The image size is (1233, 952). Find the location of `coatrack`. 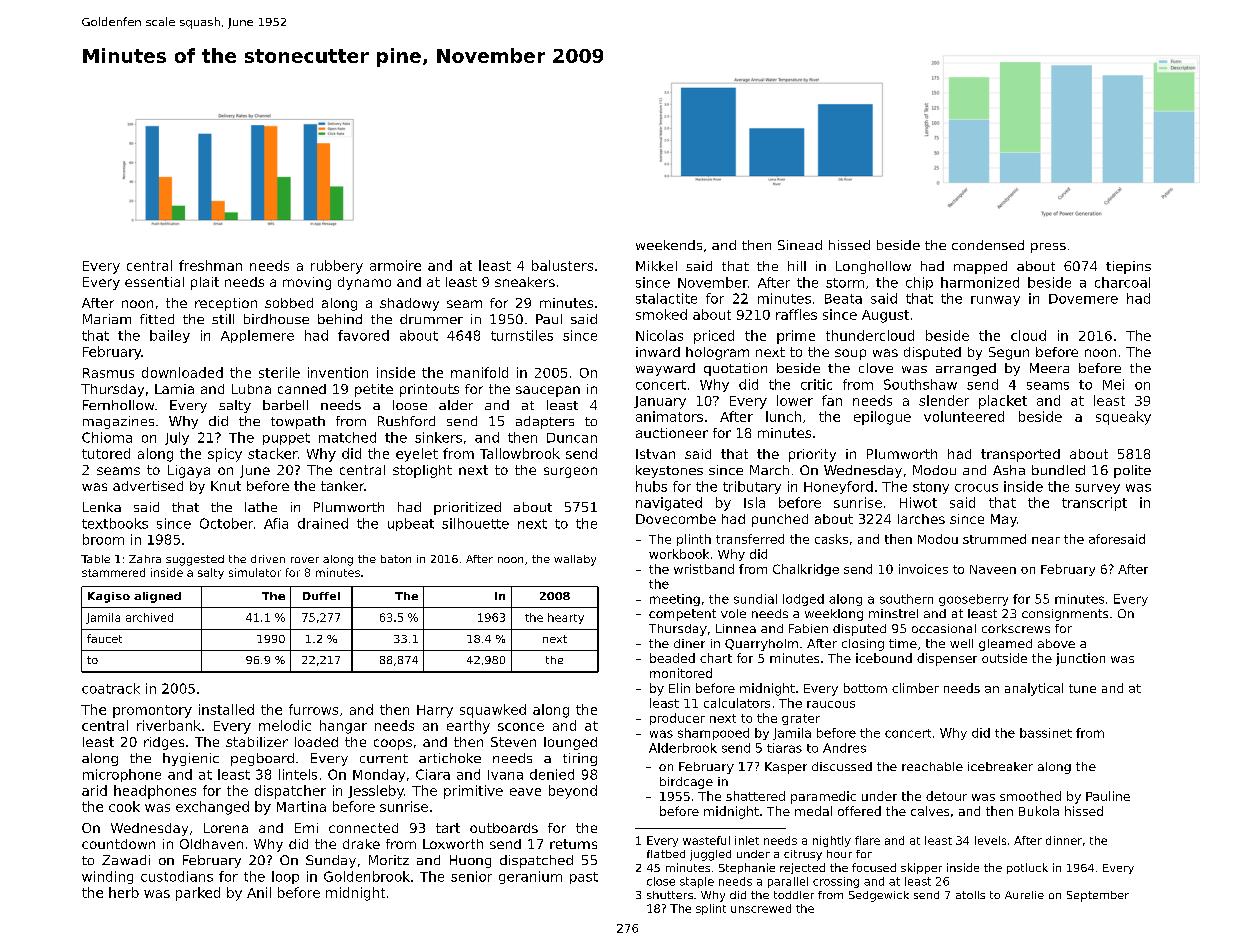

coatrack is located at coordinates (111, 688).
